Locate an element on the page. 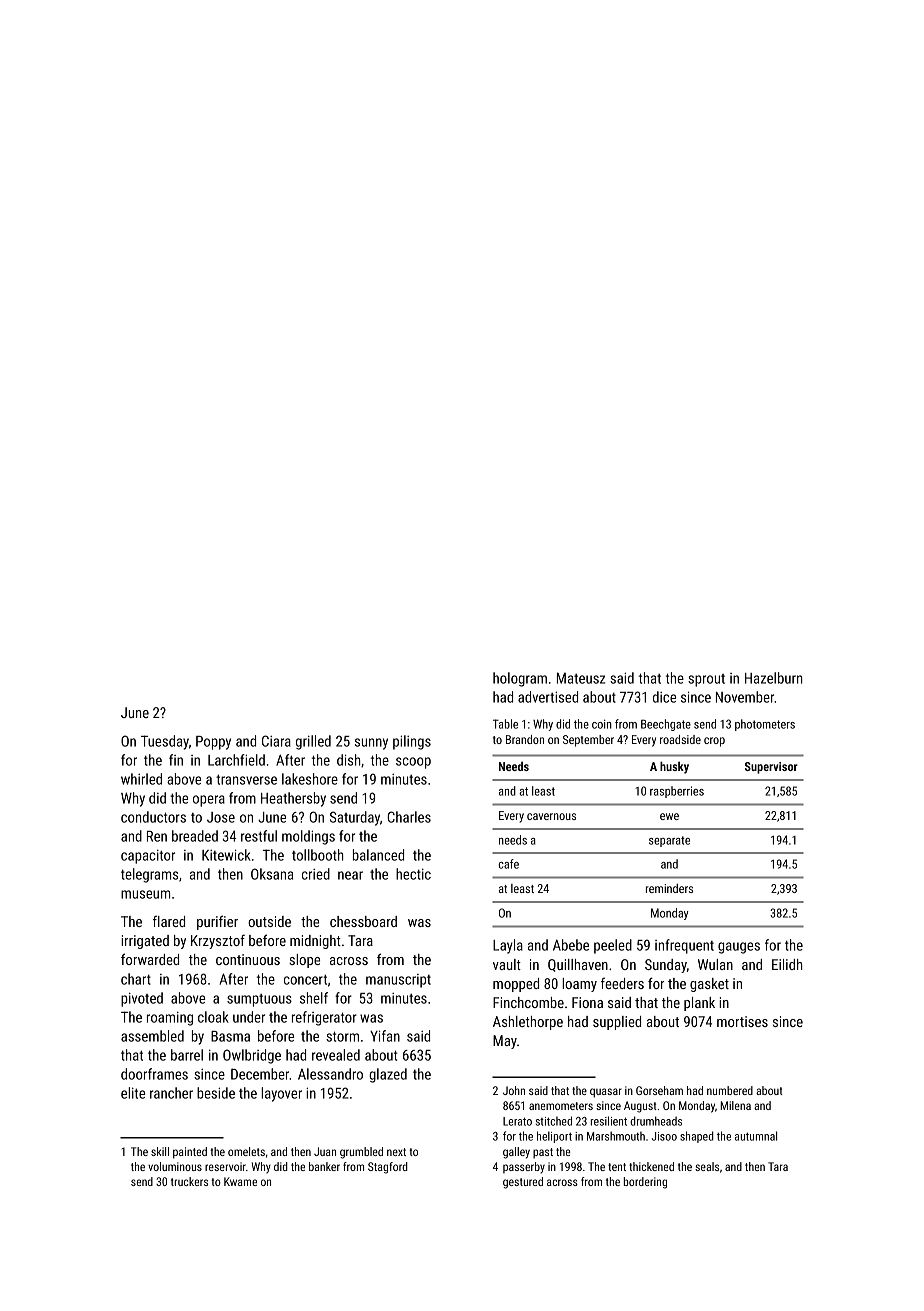 The image size is (924, 1311). bordering is located at coordinates (645, 1183).
